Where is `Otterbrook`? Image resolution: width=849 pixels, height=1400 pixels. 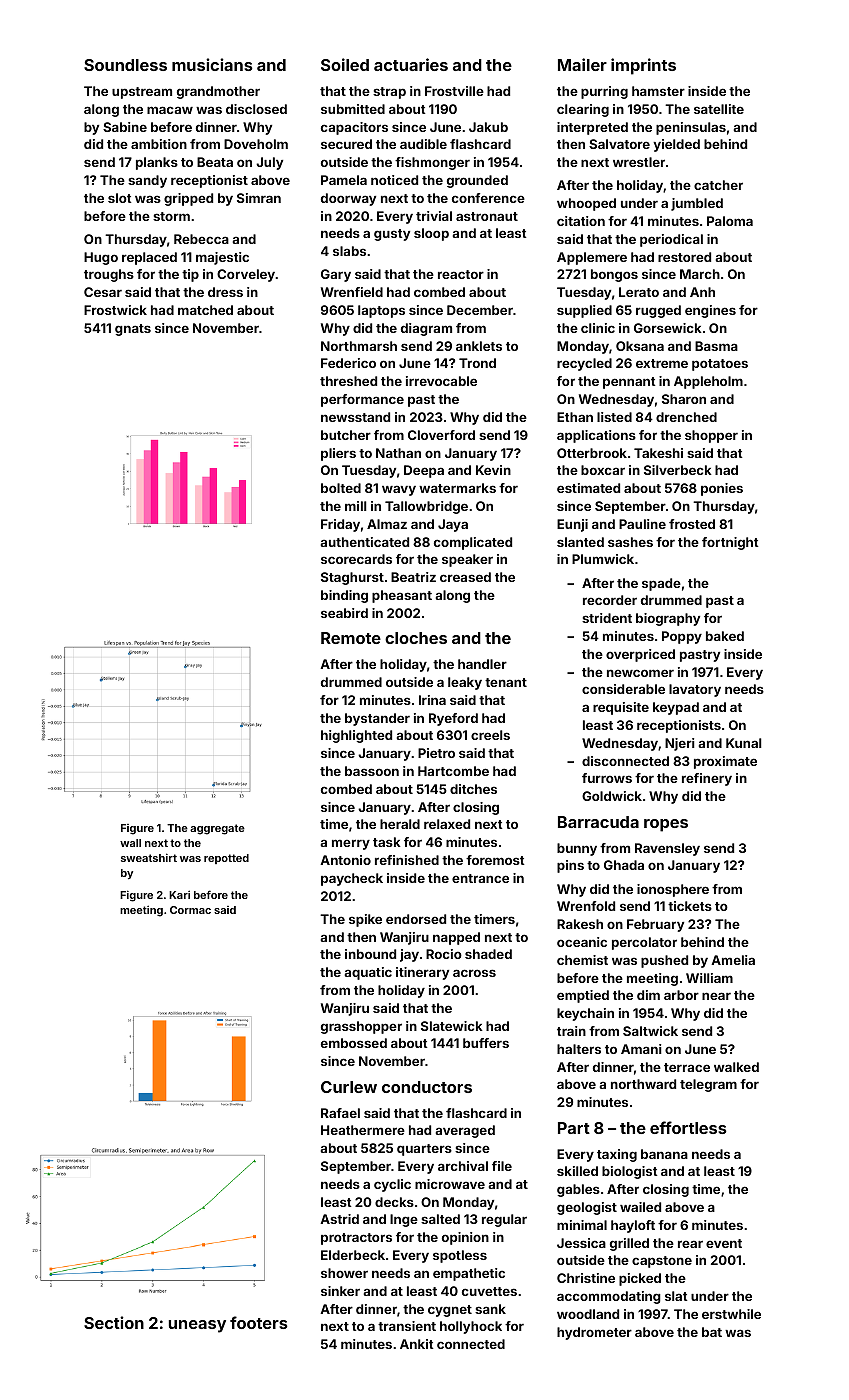 Otterbrook is located at coordinates (592, 453).
